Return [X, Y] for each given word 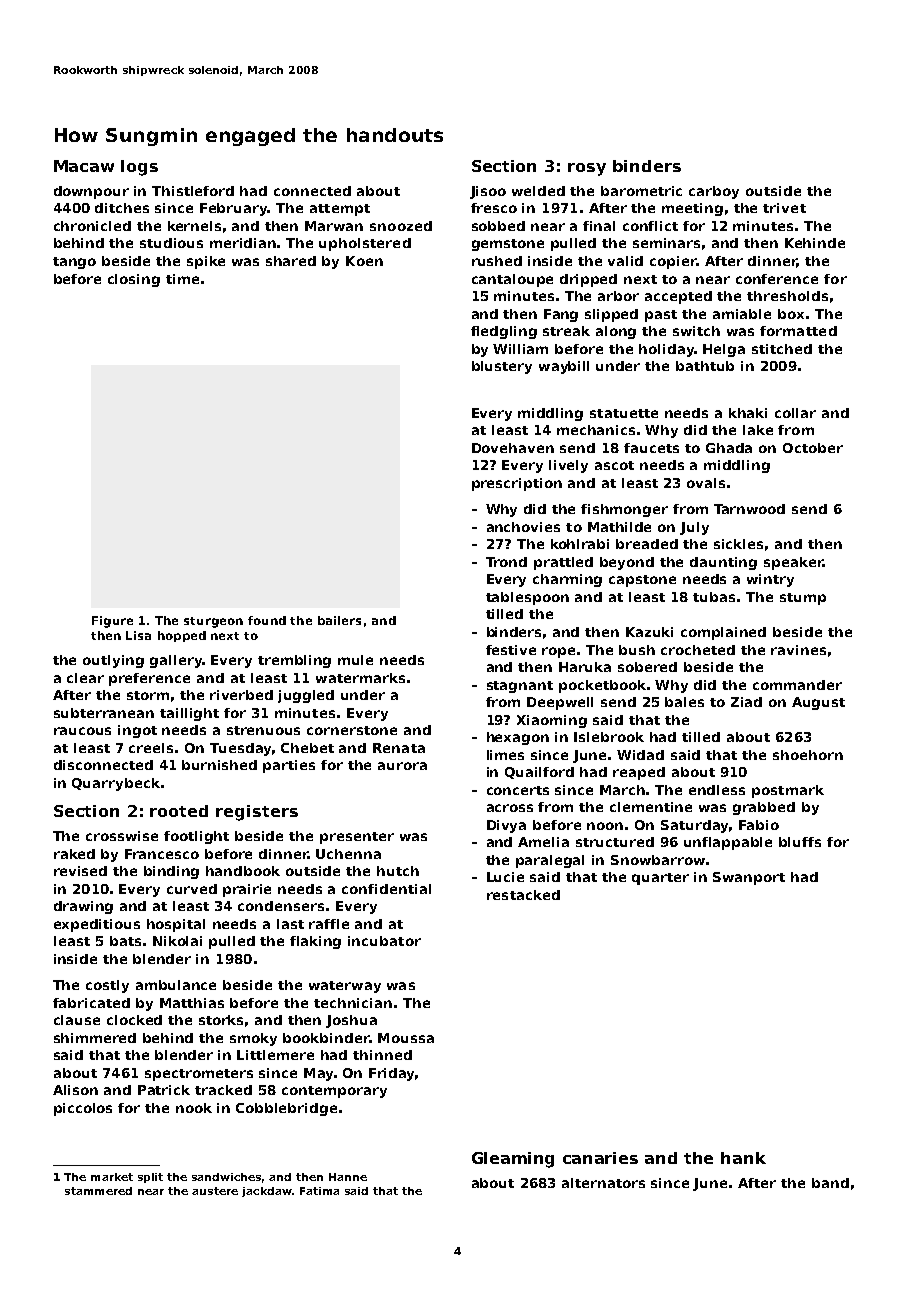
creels [151, 748]
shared [291, 261]
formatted [798, 331]
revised [80, 871]
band [830, 1183]
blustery [502, 367]
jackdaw [267, 1192]
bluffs [800, 842]
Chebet [307, 748]
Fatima [319, 1191]
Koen [364, 261]
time [182, 279]
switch [696, 331]
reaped [639, 773]
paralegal [550, 861]
